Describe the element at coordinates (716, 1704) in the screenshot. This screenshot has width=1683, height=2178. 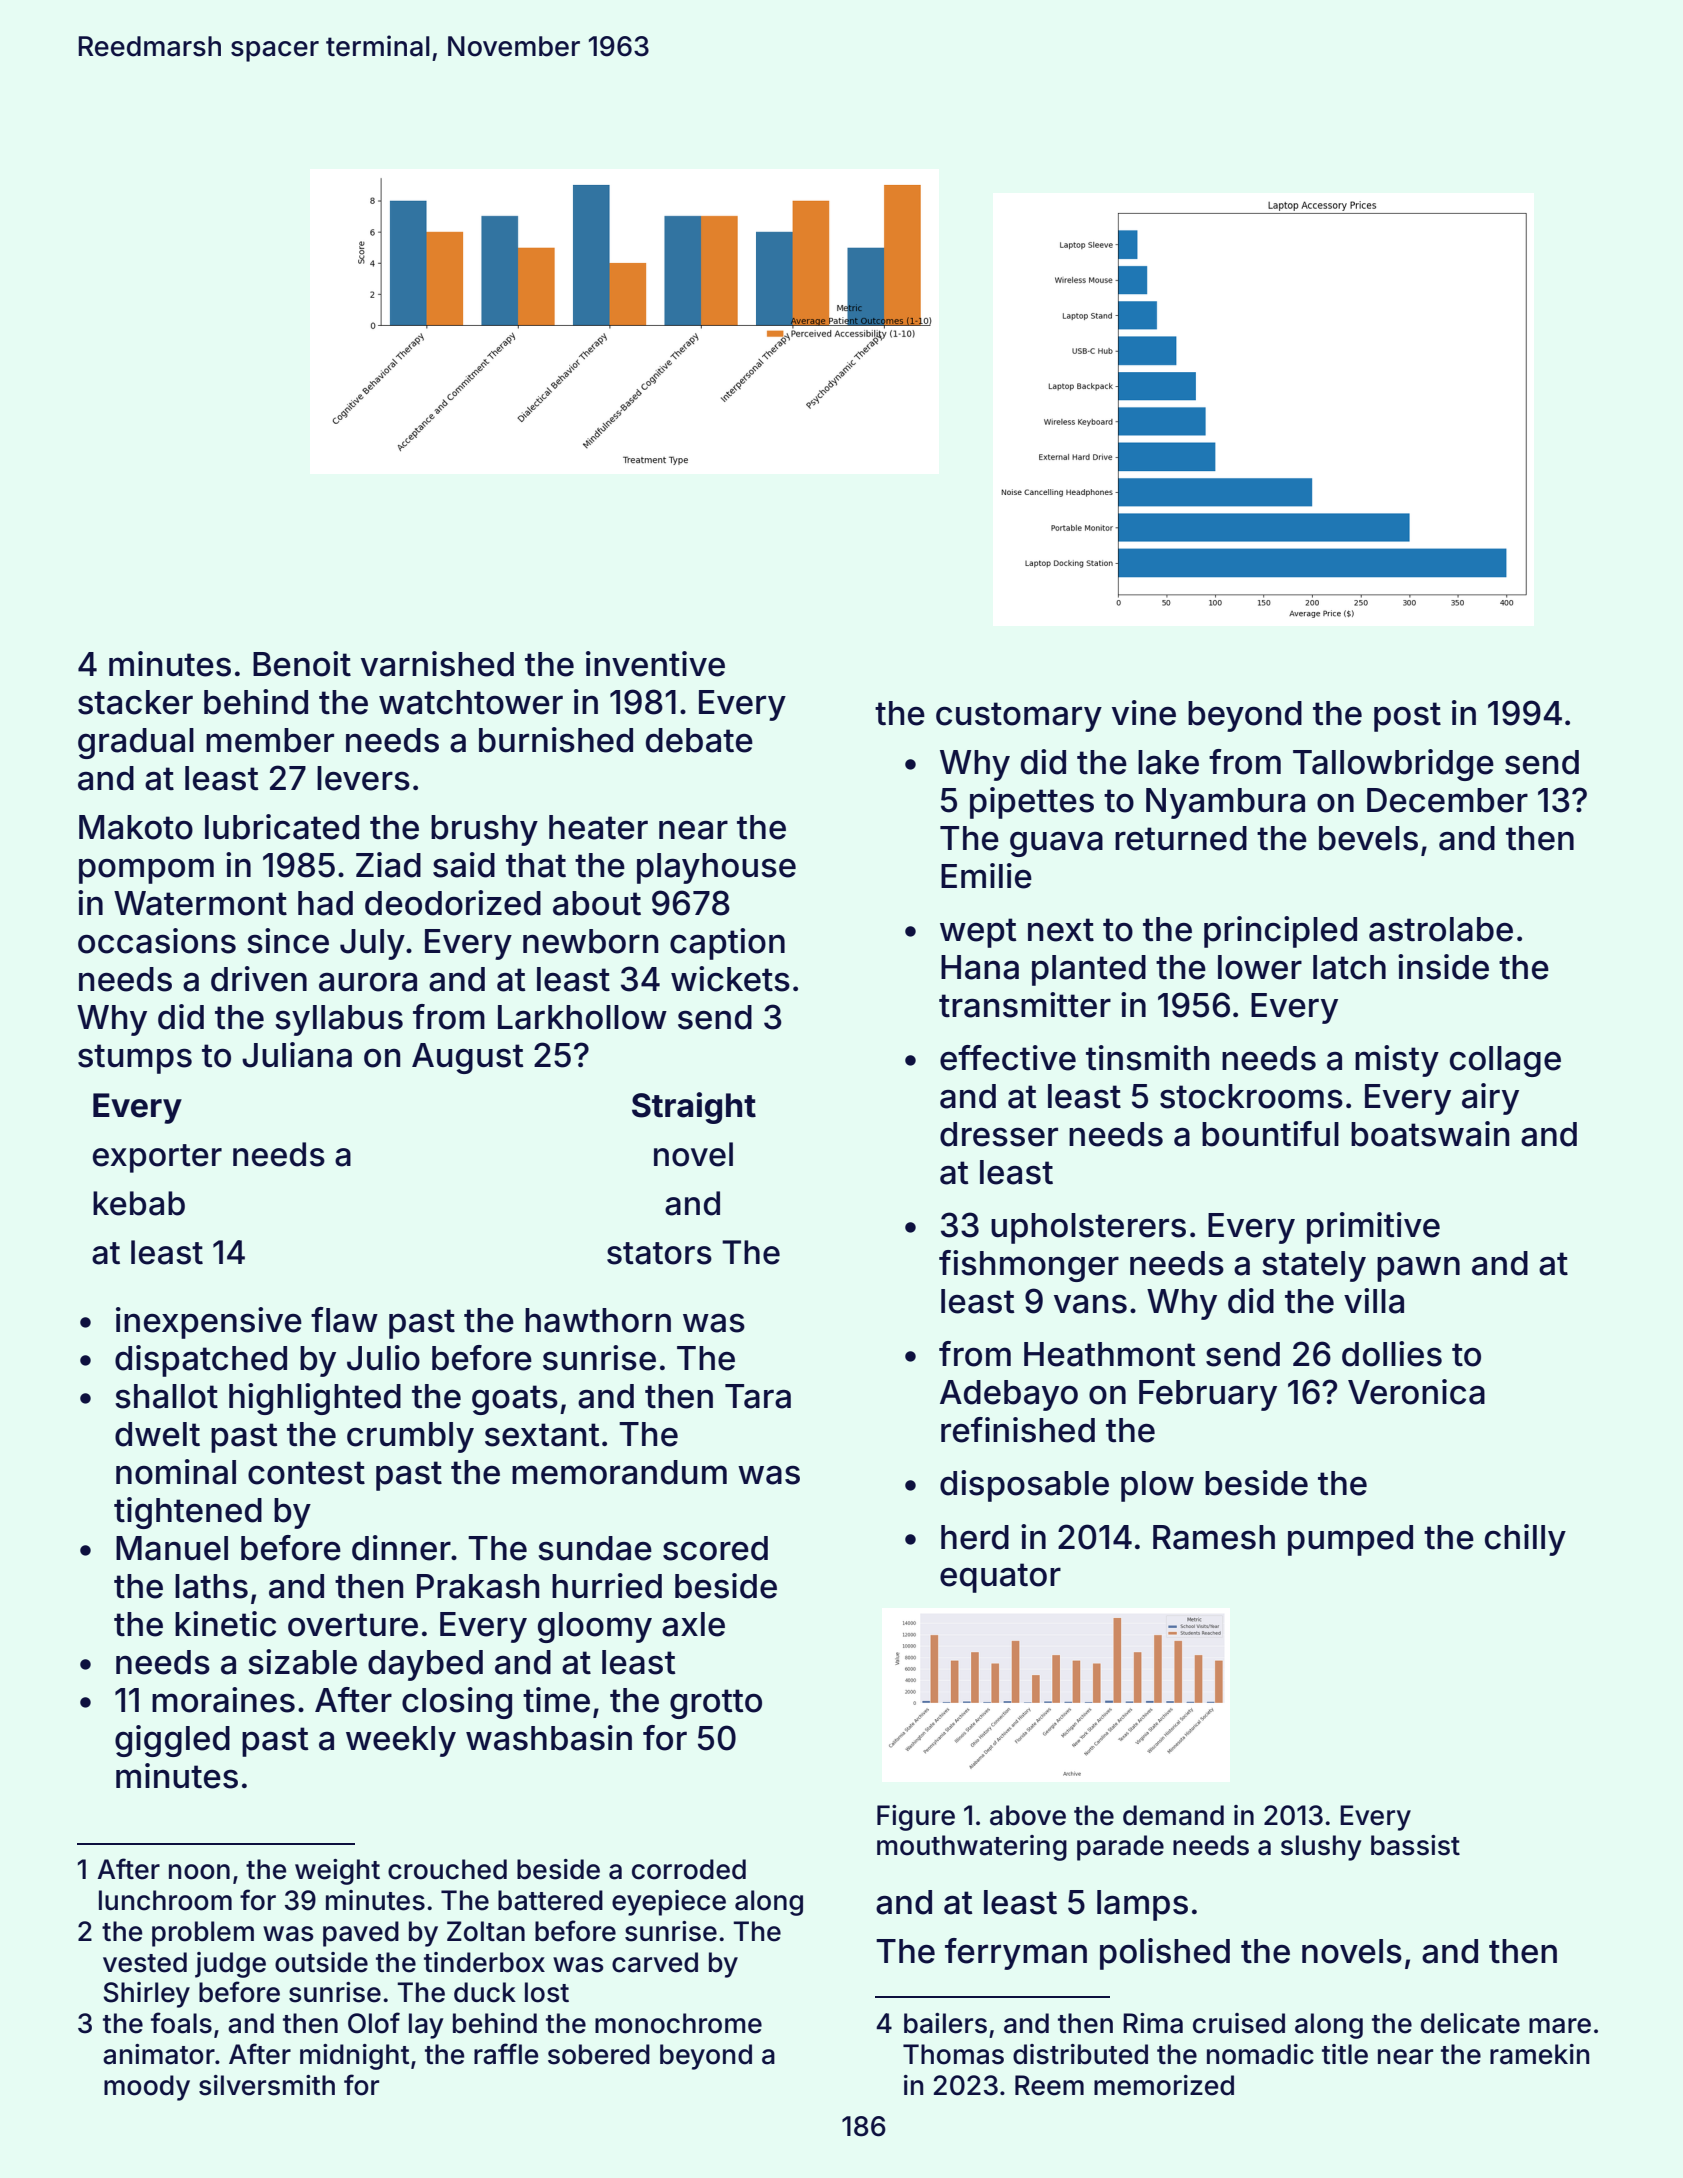
I see `grotto` at that location.
